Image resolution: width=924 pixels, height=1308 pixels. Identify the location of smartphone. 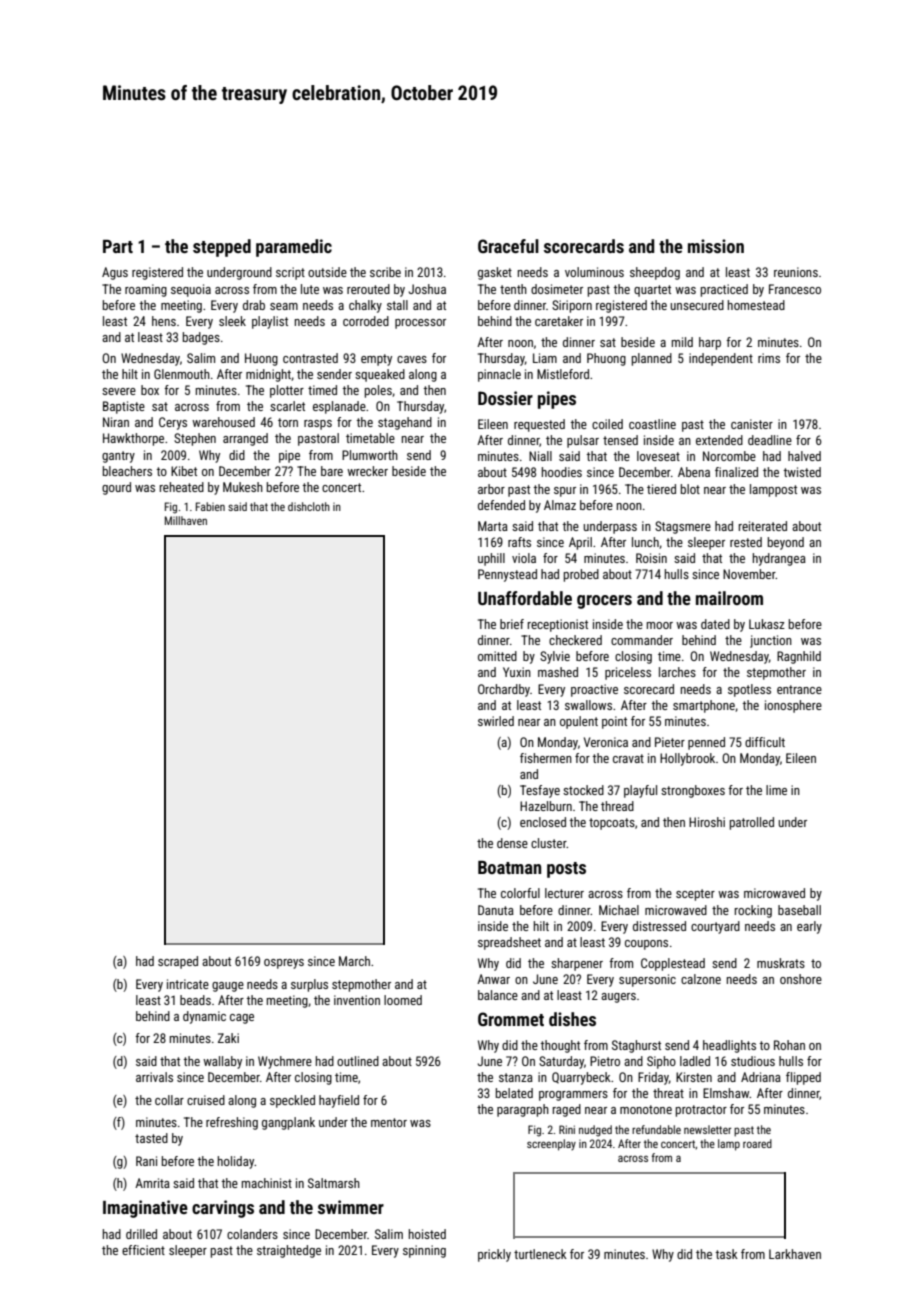
(704, 706).
